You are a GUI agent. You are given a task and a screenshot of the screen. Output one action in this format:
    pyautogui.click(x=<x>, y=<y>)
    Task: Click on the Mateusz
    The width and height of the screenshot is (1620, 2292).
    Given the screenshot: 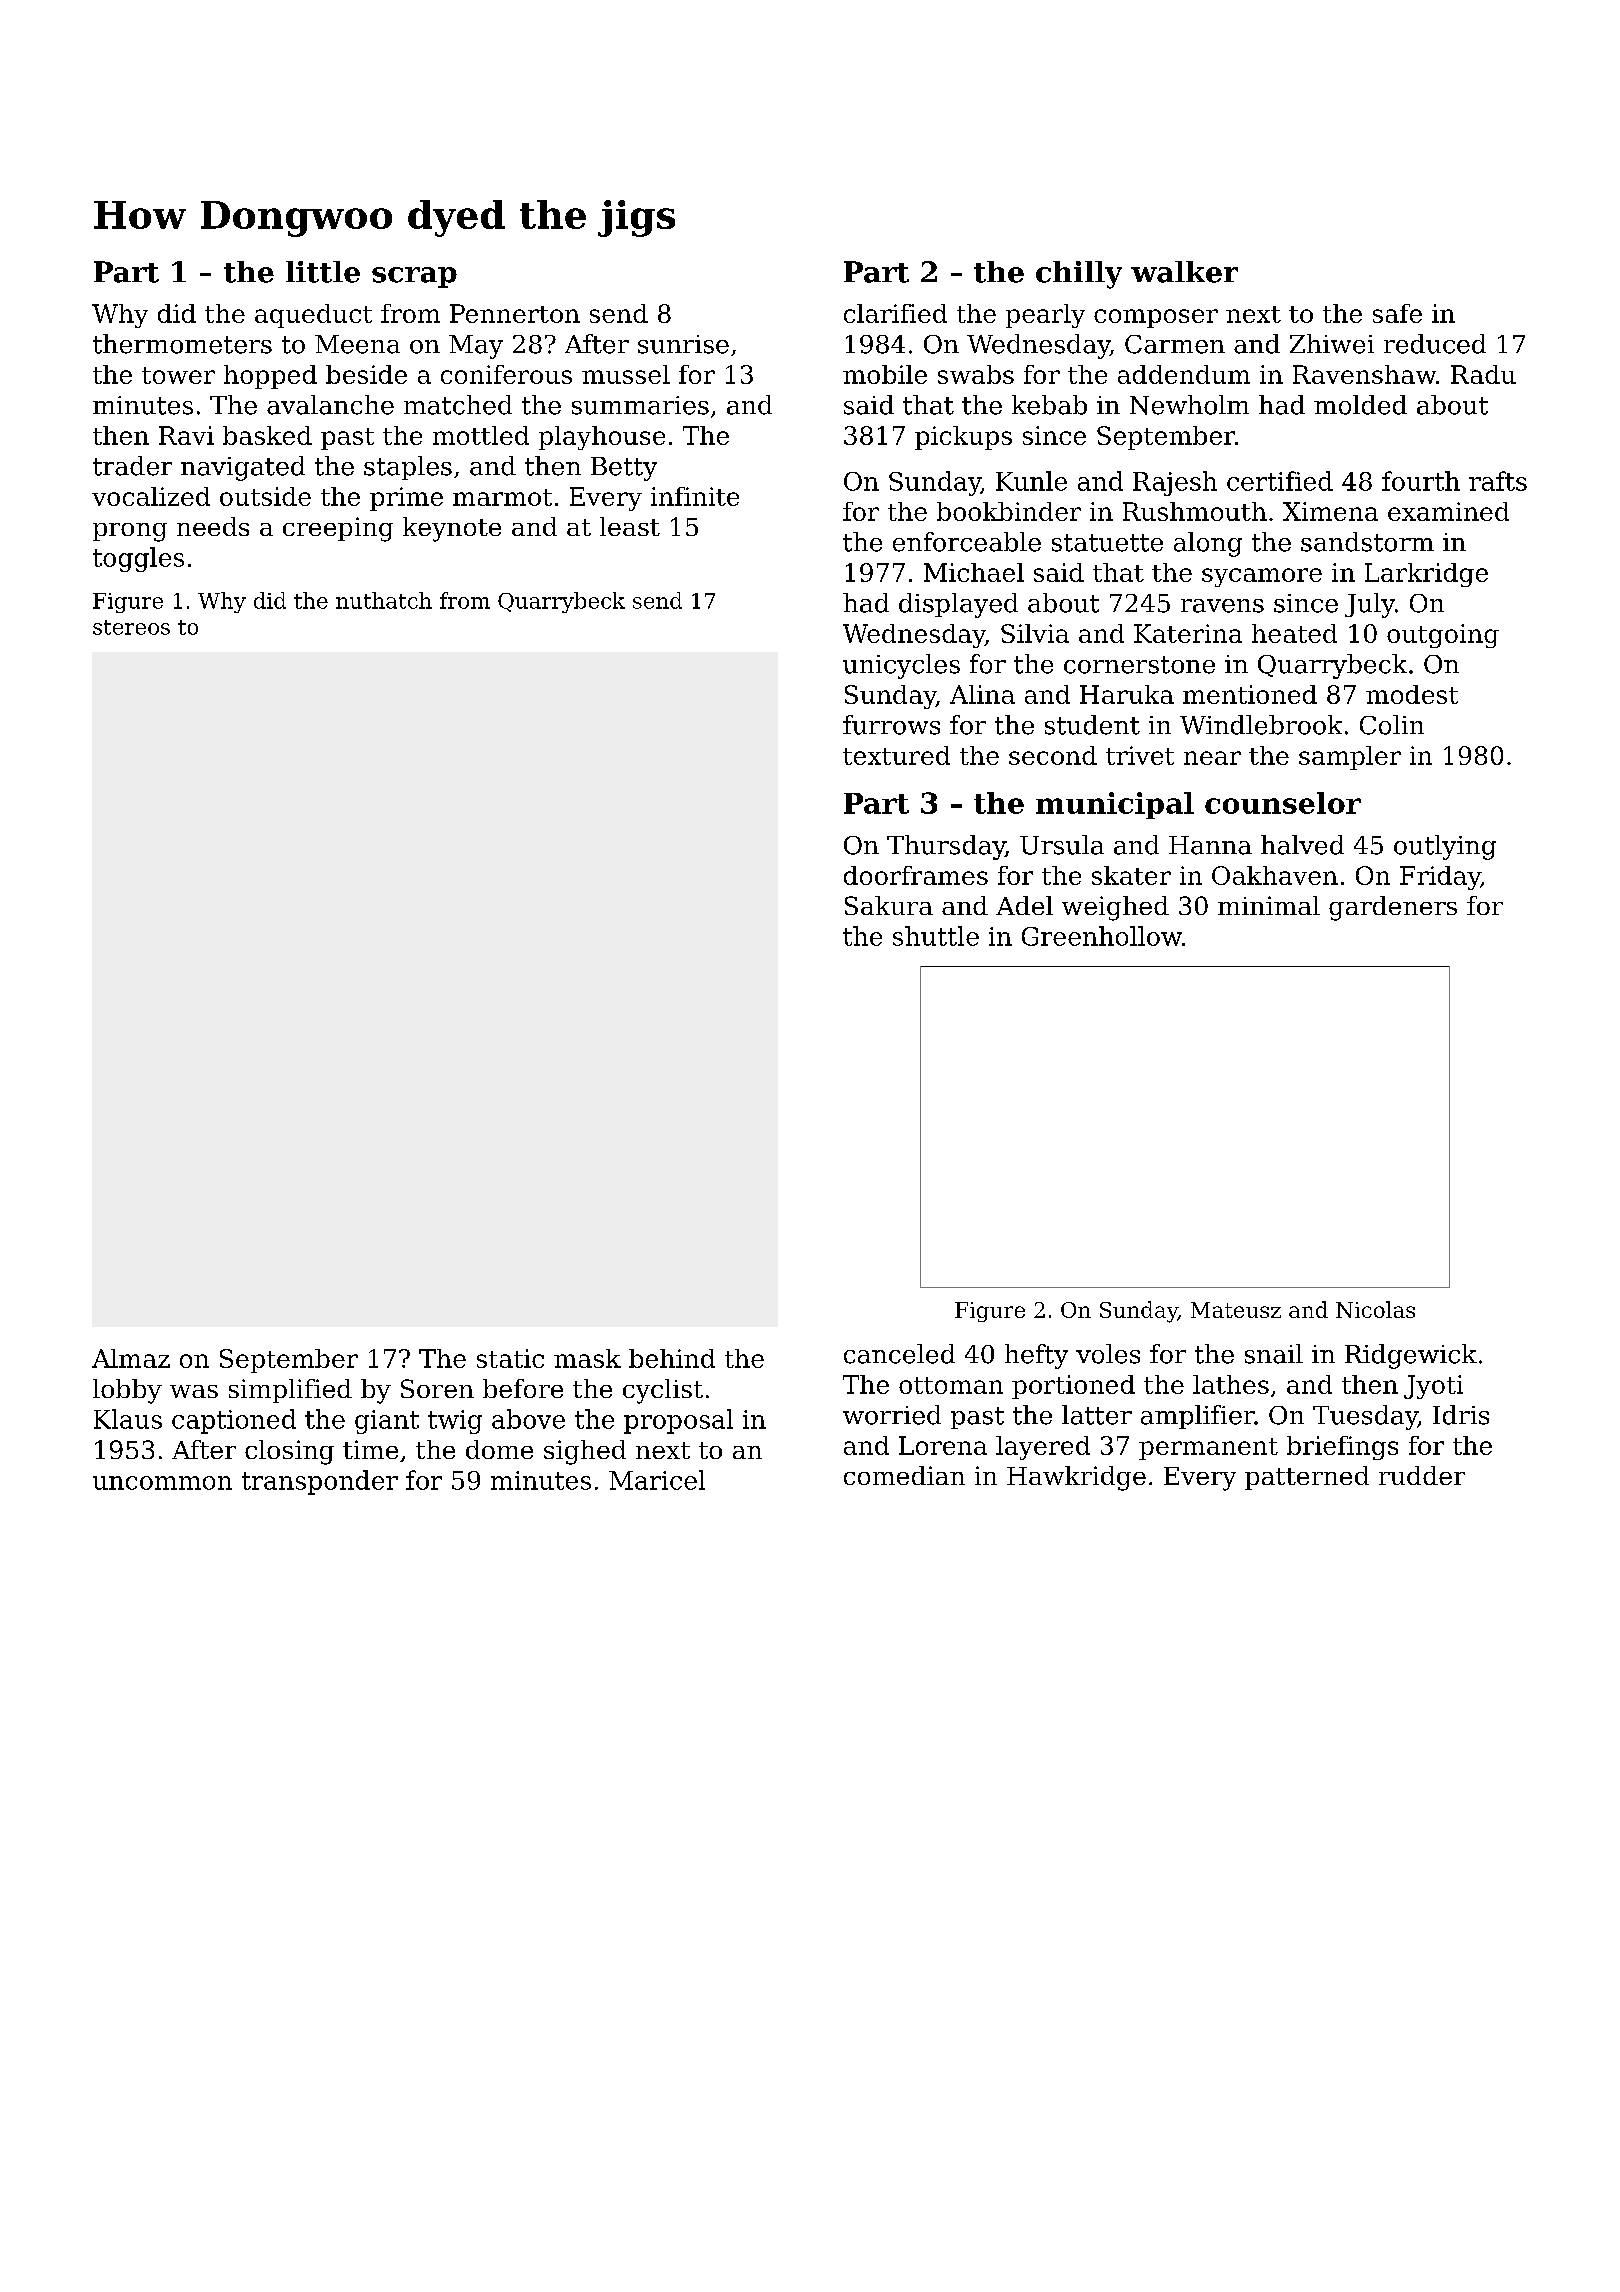 What is the action you would take?
    pyautogui.click(x=1236, y=1310)
